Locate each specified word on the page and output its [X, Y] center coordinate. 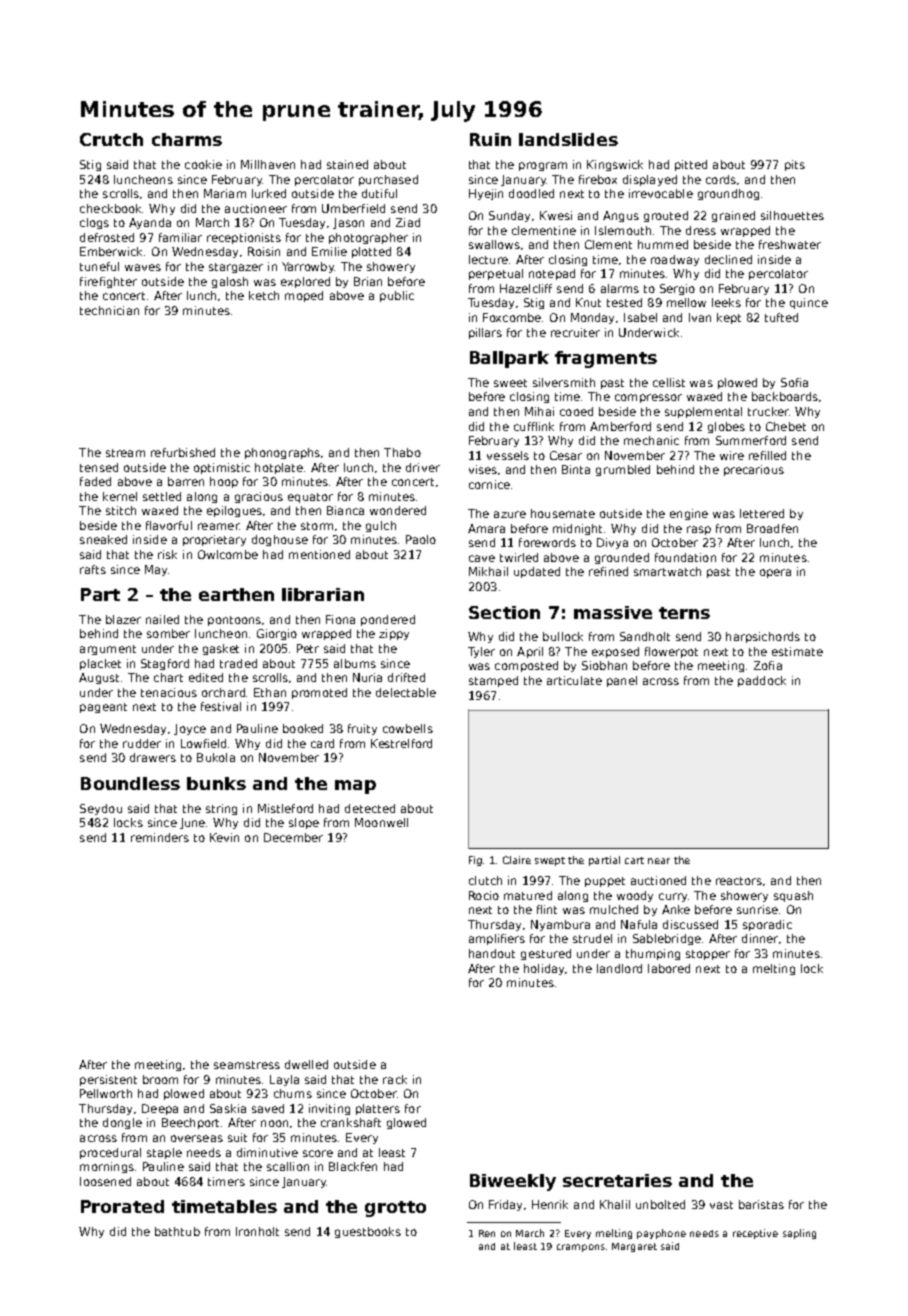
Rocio [484, 895]
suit [237, 1137]
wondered [398, 510]
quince [809, 303]
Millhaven [268, 164]
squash [793, 896]
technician [109, 310]
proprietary [214, 540]
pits [795, 165]
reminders [160, 837]
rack [395, 1079]
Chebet [786, 426]
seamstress [247, 1065]
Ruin [490, 139]
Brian [368, 281]
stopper [708, 955]
